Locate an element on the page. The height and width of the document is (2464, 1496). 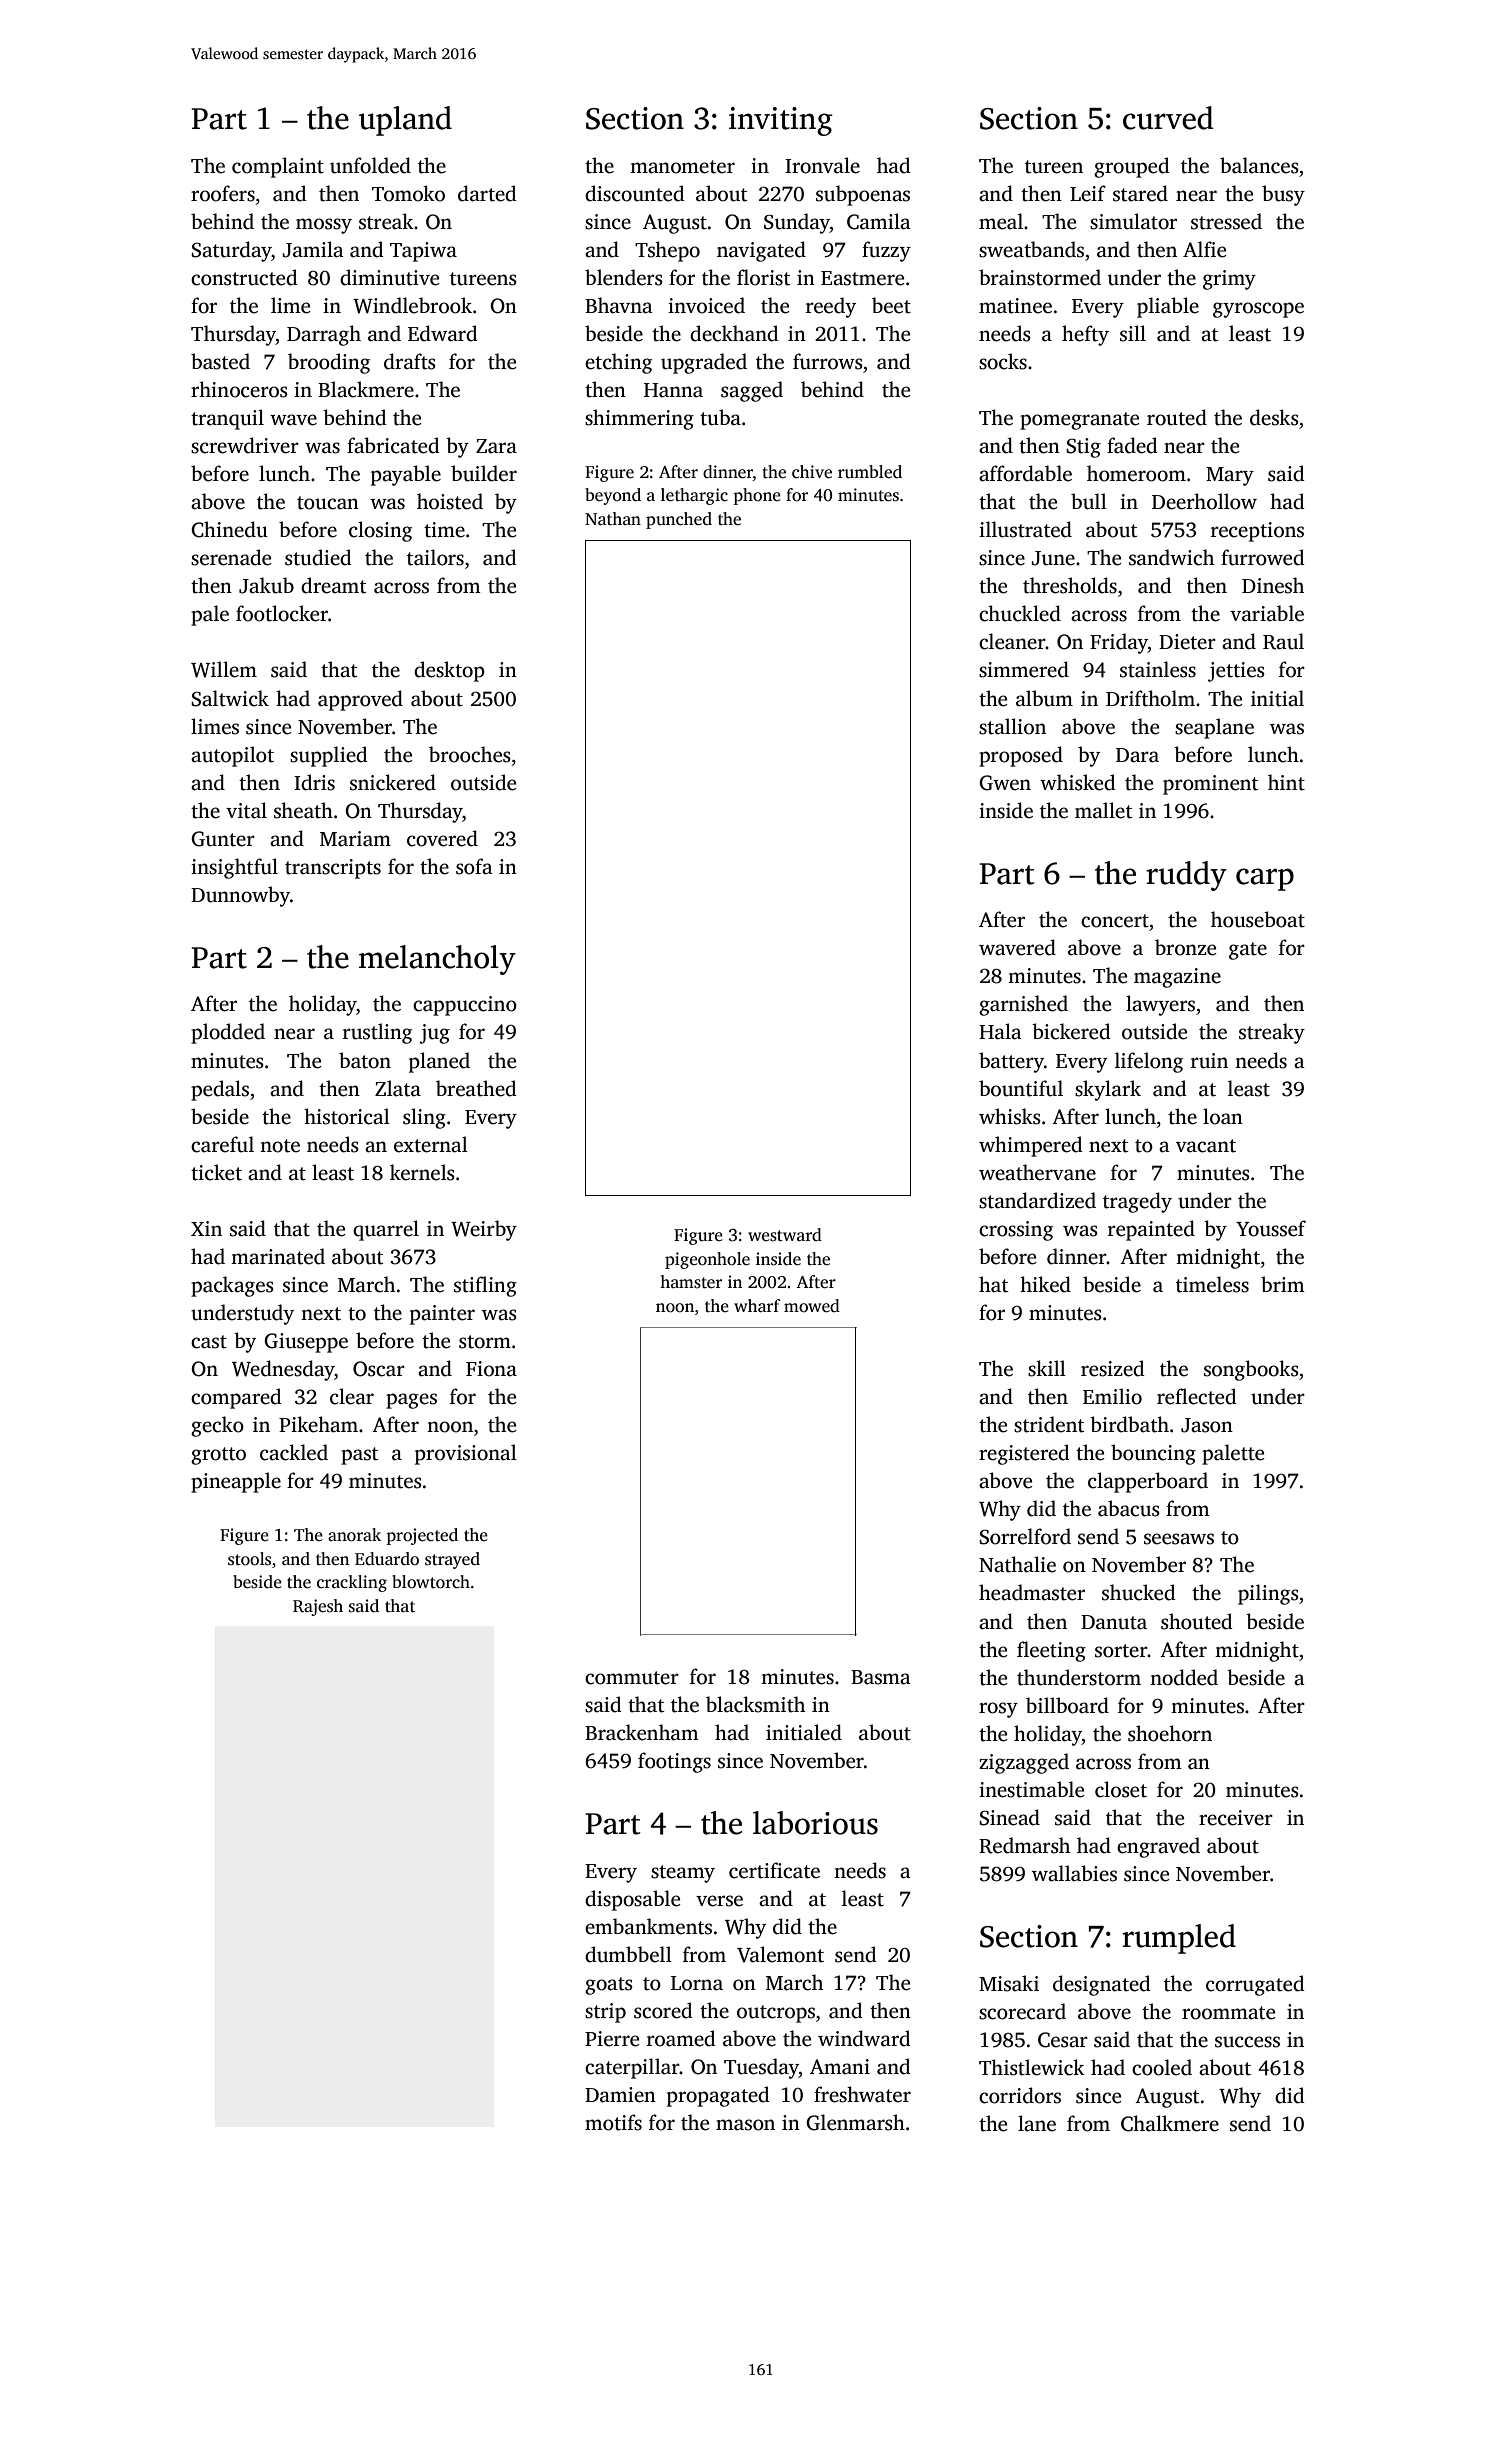
brim is located at coordinates (1283, 1284).
